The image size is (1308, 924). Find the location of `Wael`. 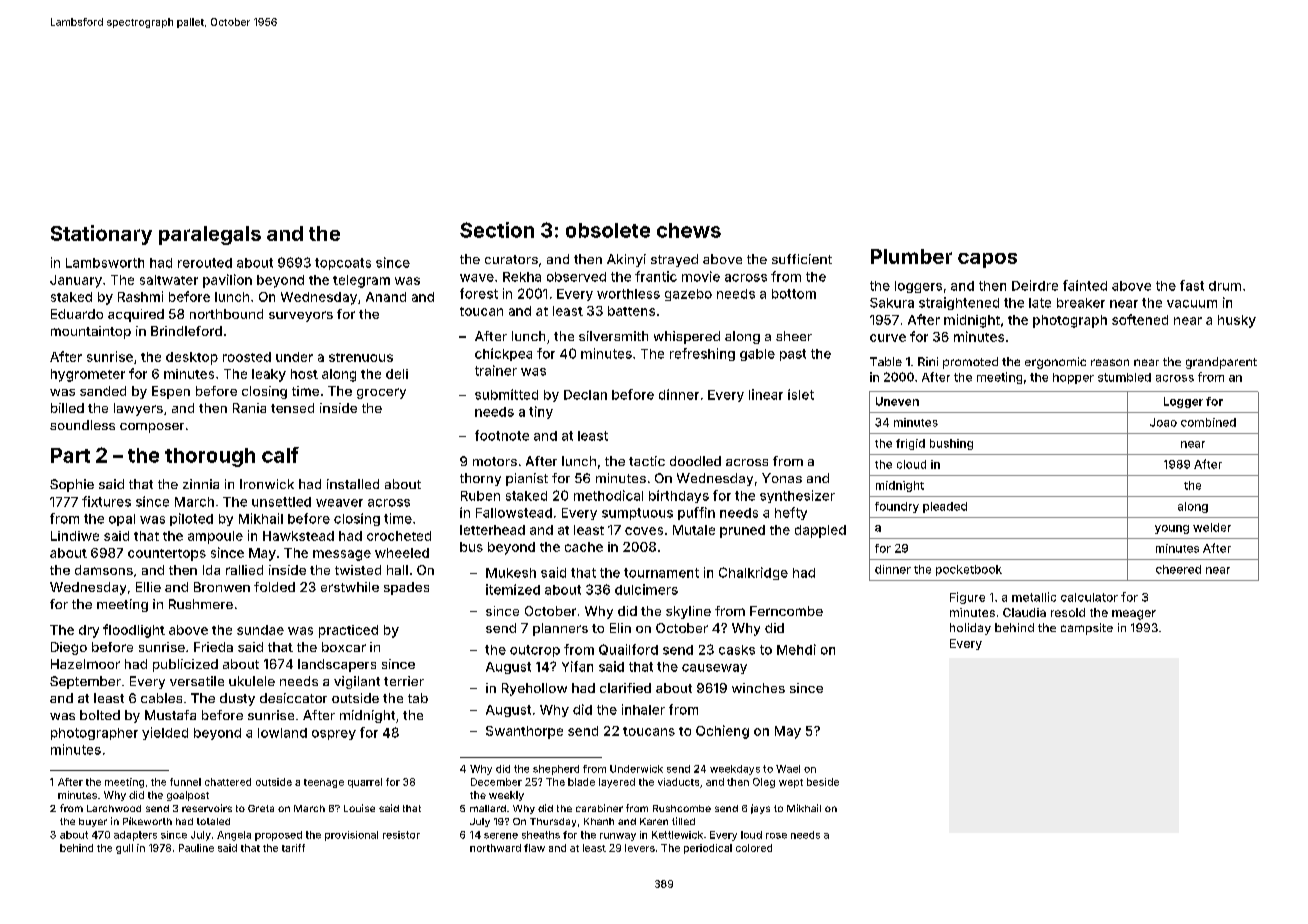

Wael is located at coordinates (788, 769).
